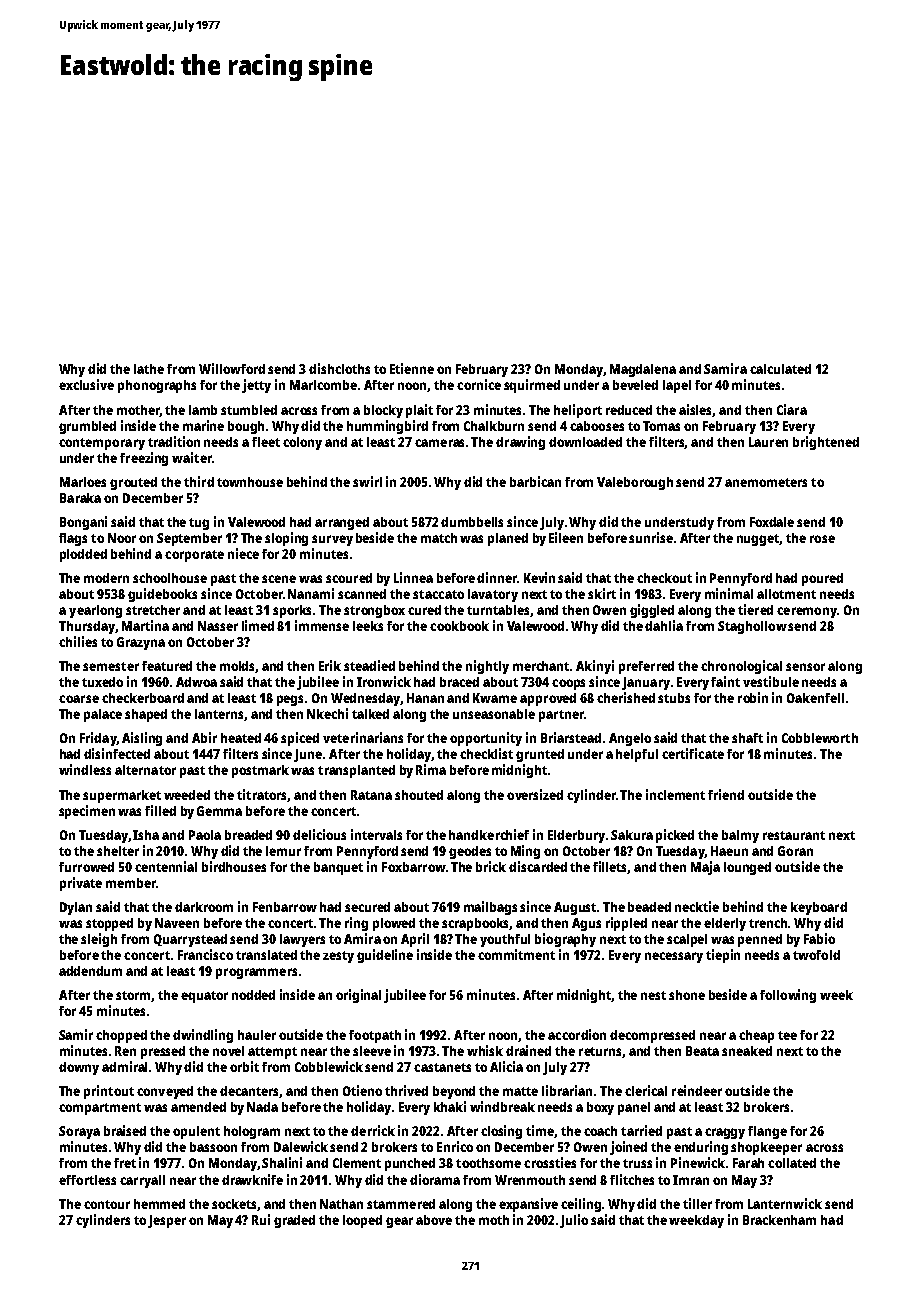  I want to click on Oakenfell, so click(815, 698).
